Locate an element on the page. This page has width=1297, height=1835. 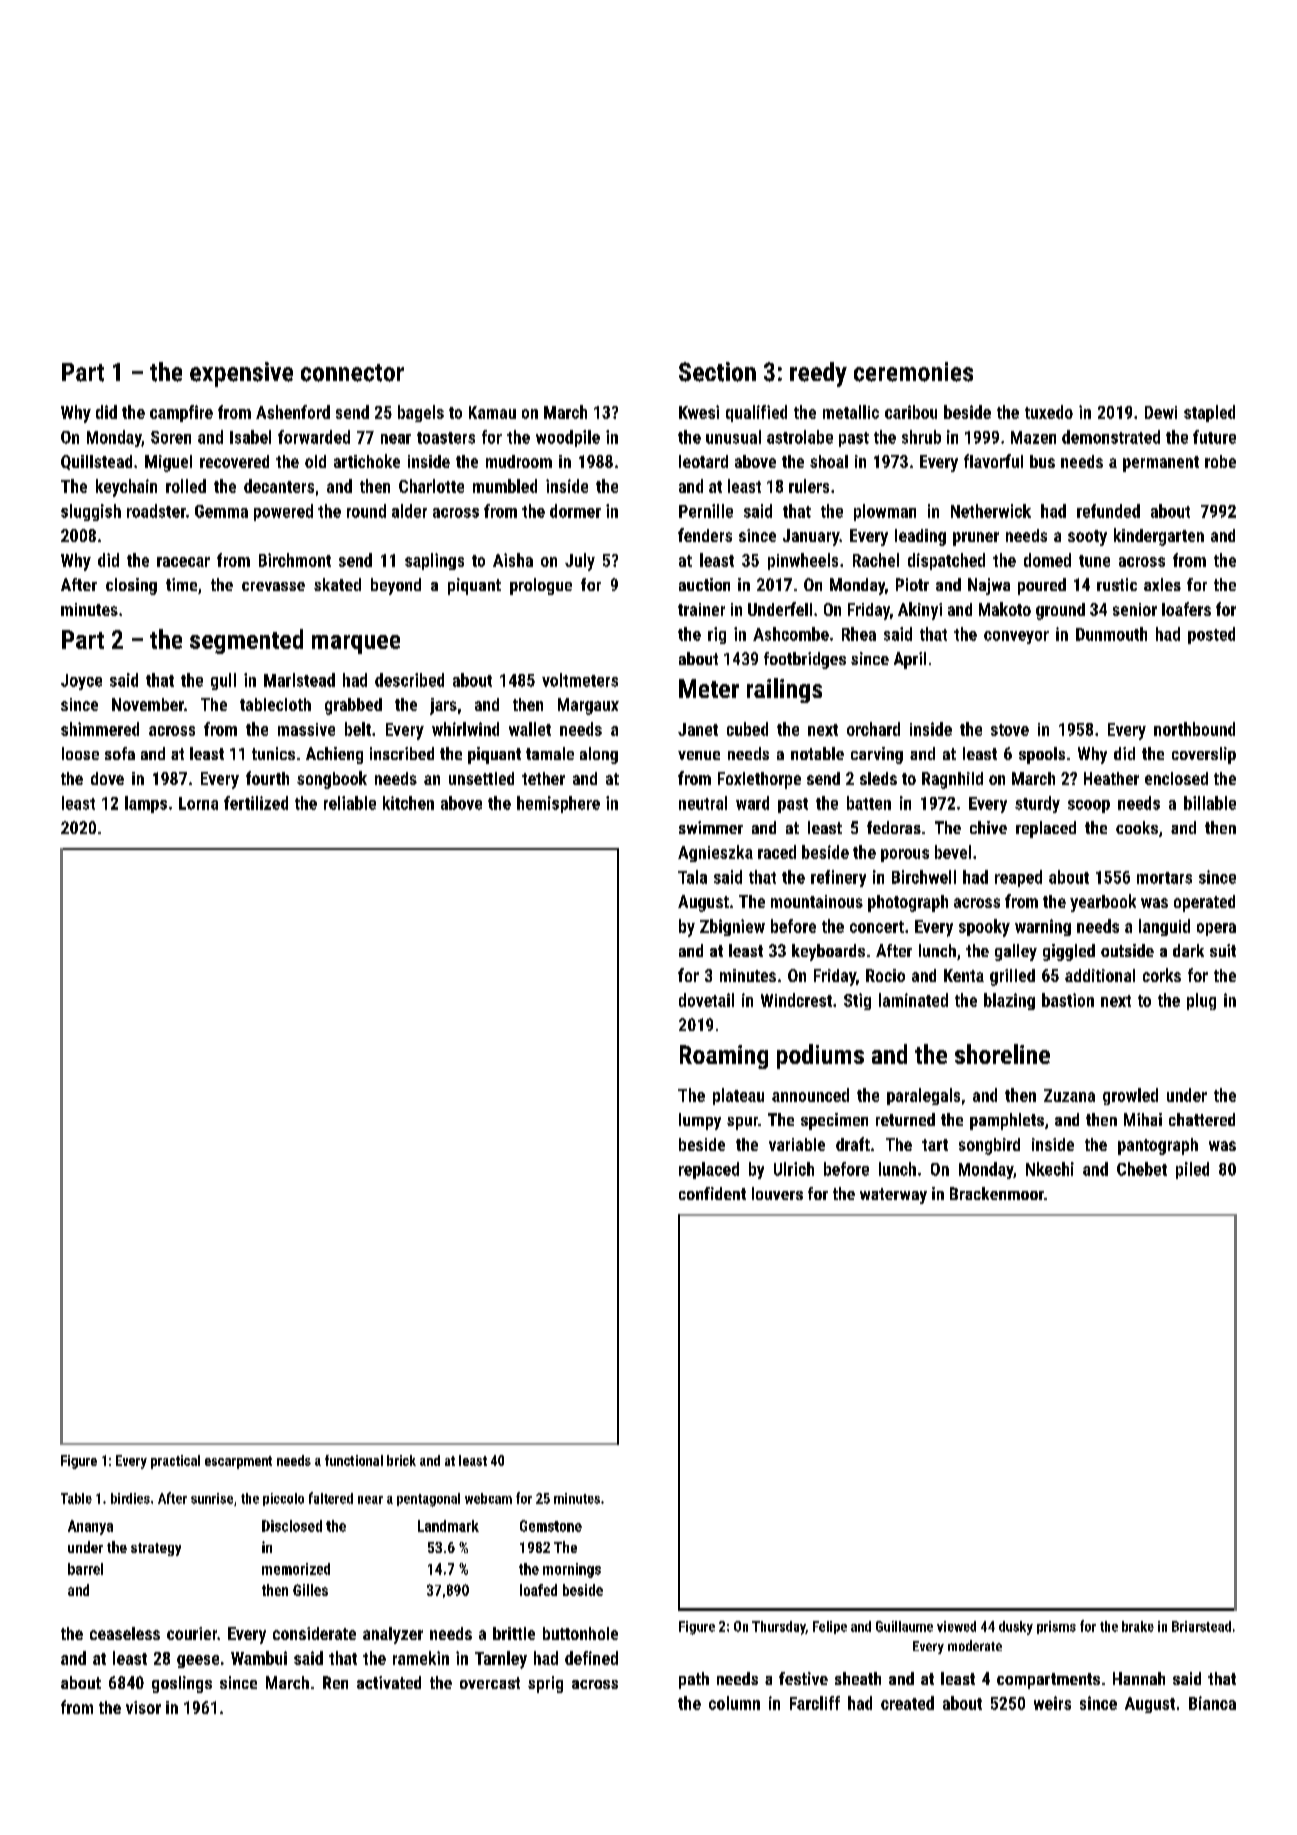
connector is located at coordinates (352, 373).
